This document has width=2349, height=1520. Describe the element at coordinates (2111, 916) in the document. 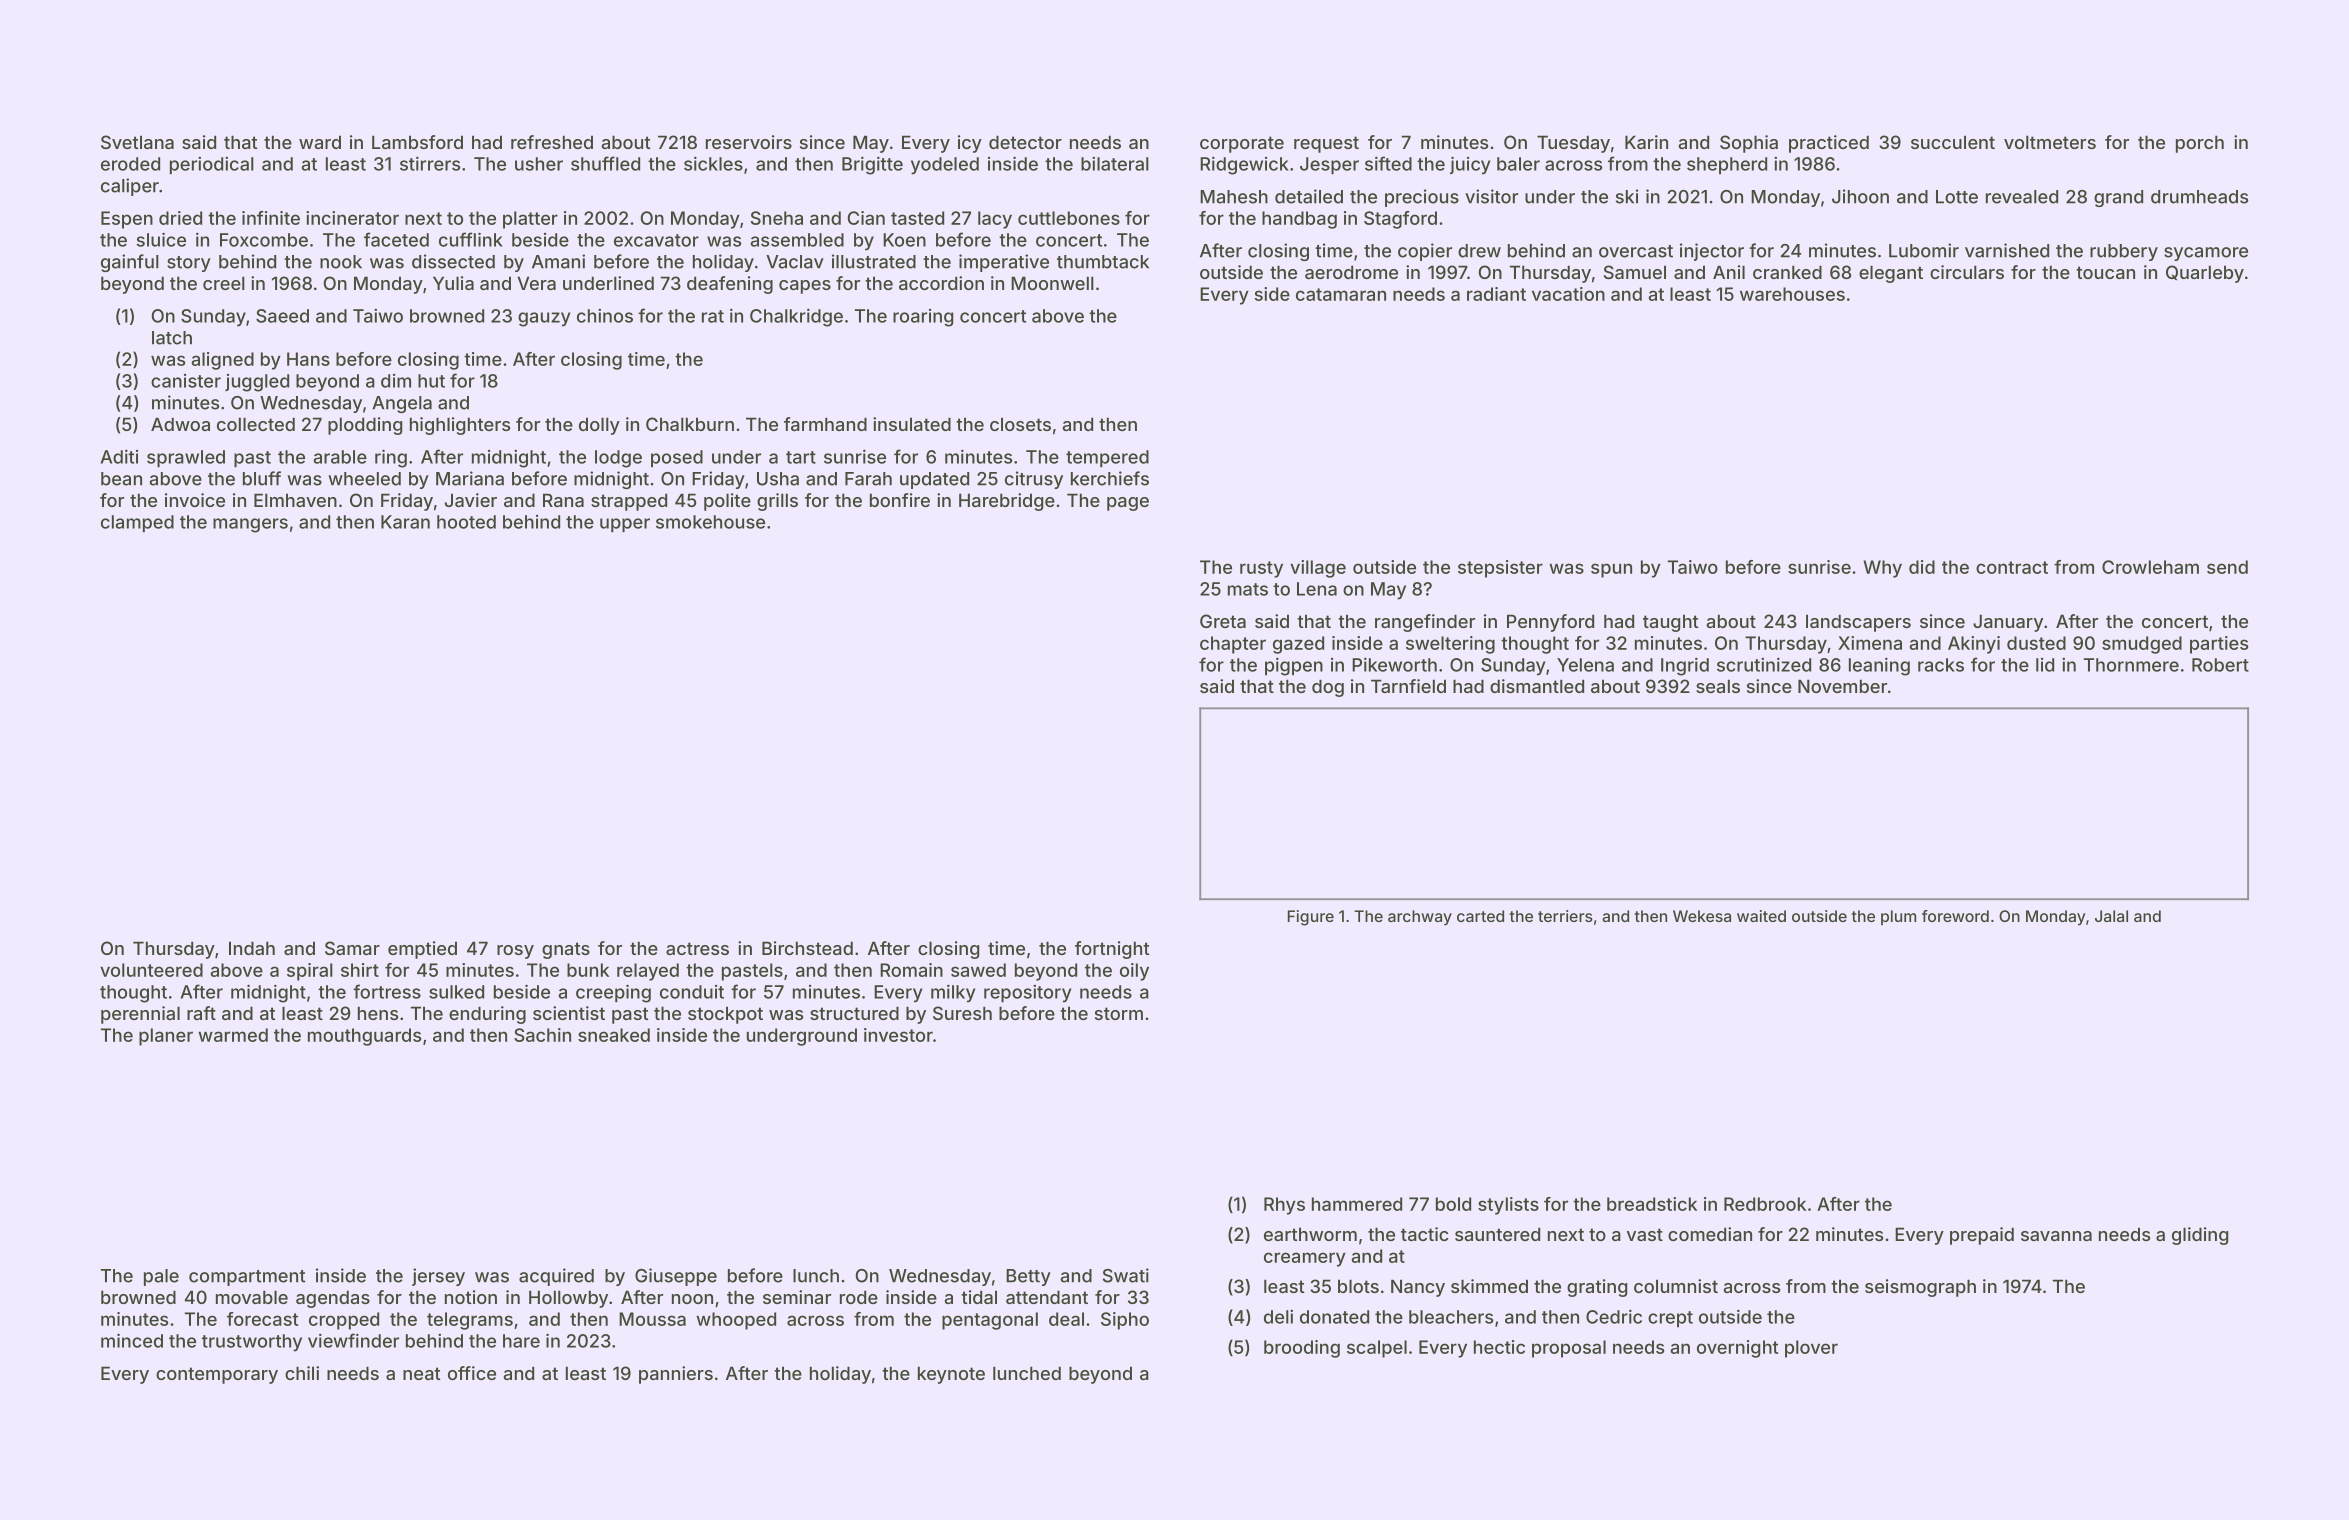

I see `Jalal` at that location.
